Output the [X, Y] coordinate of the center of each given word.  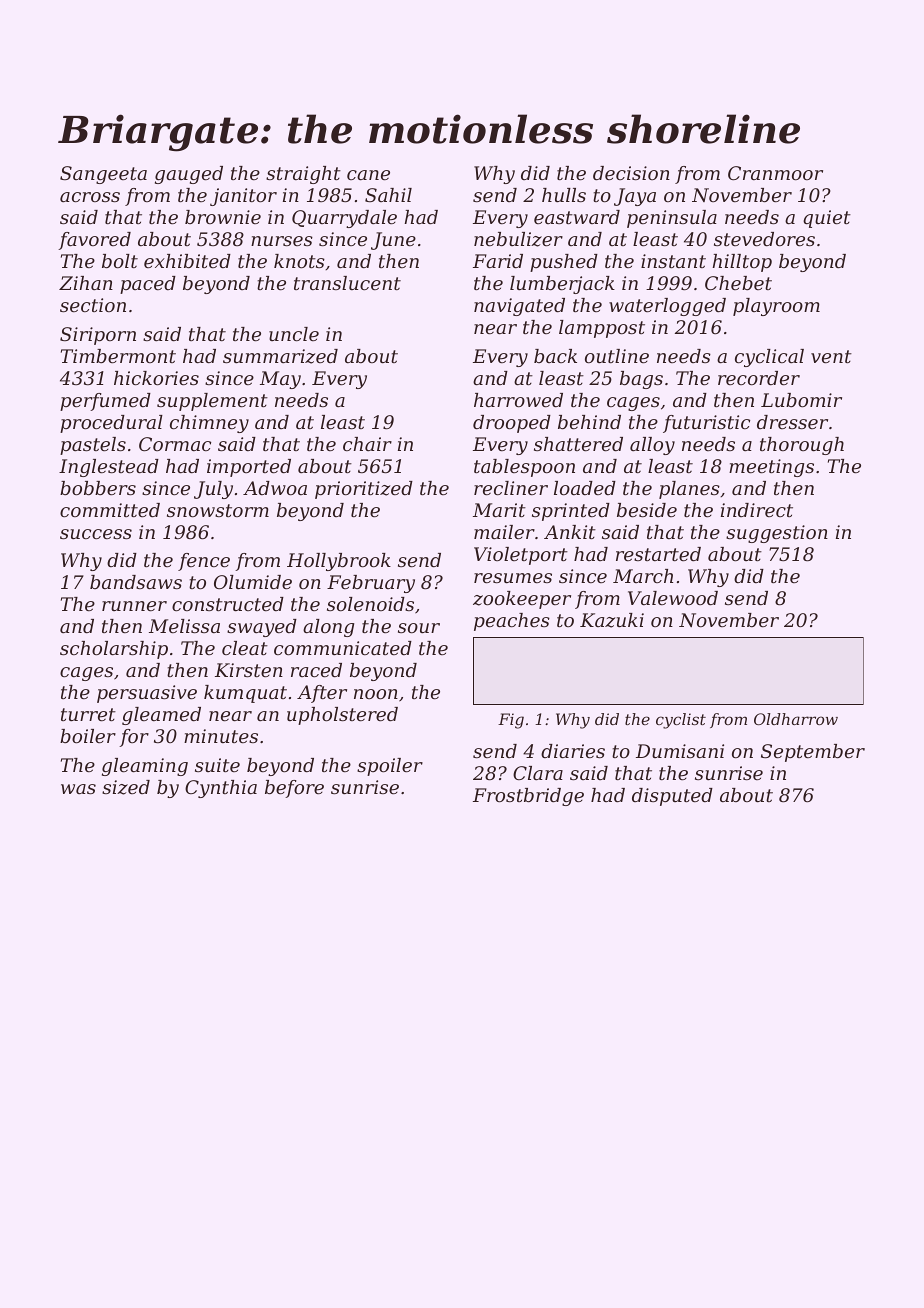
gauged [189, 175]
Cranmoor [775, 173]
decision [631, 173]
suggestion [777, 534]
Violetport [521, 556]
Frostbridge [528, 797]
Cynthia [221, 789]
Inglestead [109, 468]
